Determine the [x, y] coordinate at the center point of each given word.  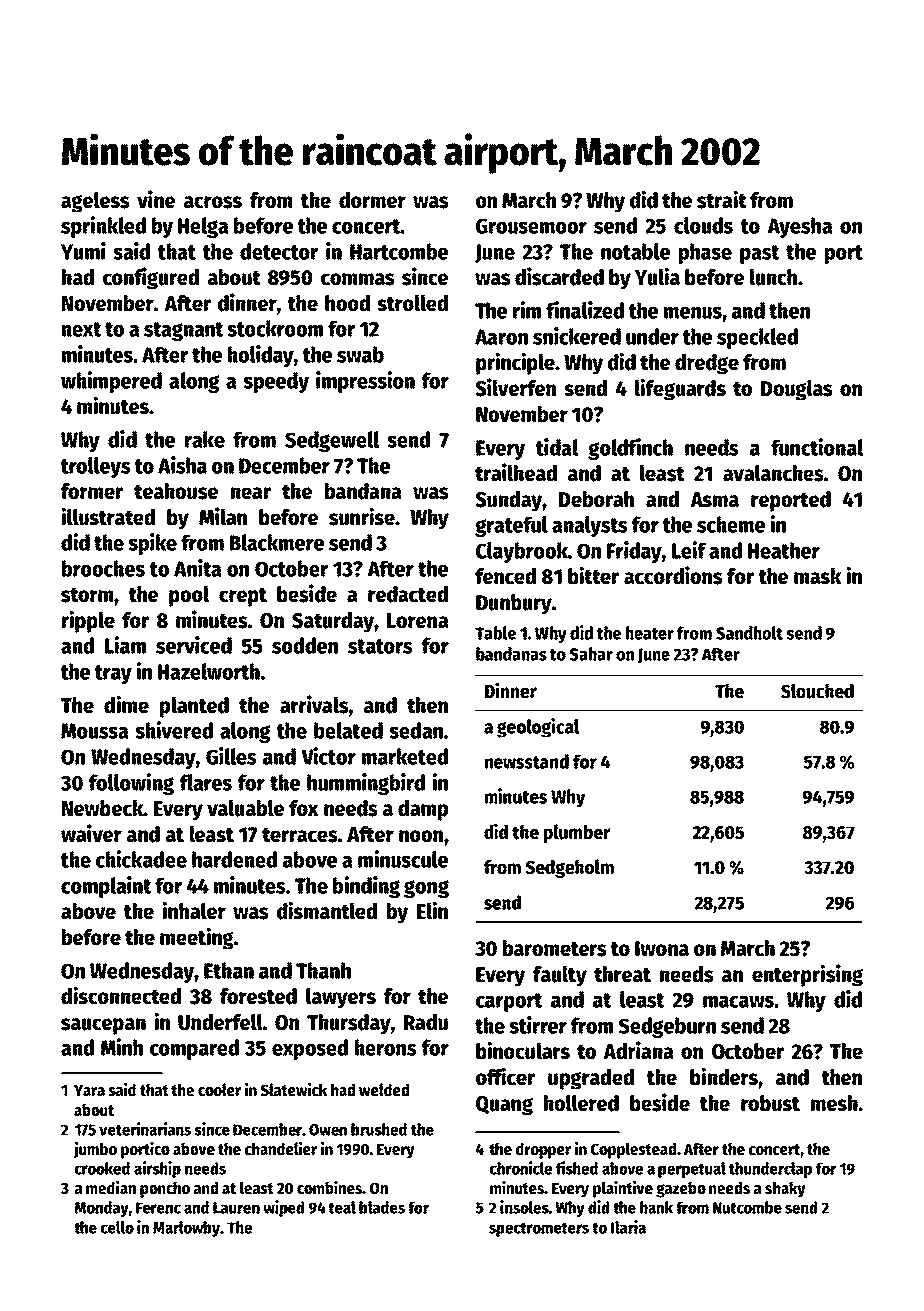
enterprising [807, 975]
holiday [261, 356]
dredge [707, 364]
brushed [379, 1129]
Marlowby [187, 1229]
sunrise [362, 516]
